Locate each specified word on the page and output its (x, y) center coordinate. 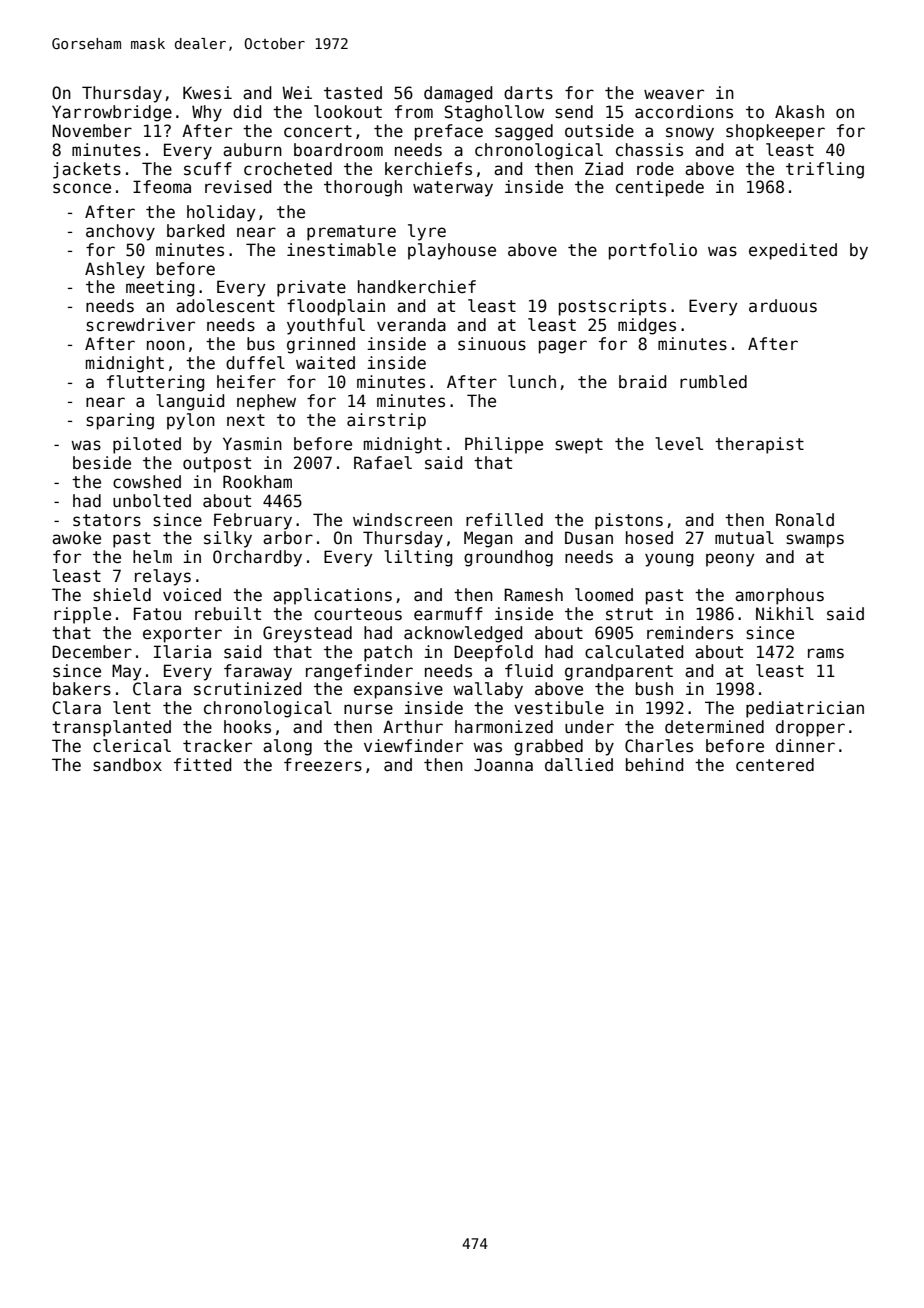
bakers (82, 689)
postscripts (612, 307)
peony (730, 560)
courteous (358, 614)
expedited (793, 251)
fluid (529, 671)
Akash (799, 112)
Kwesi (207, 93)
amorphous (779, 596)
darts (528, 93)
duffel (255, 363)
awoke (76, 538)
